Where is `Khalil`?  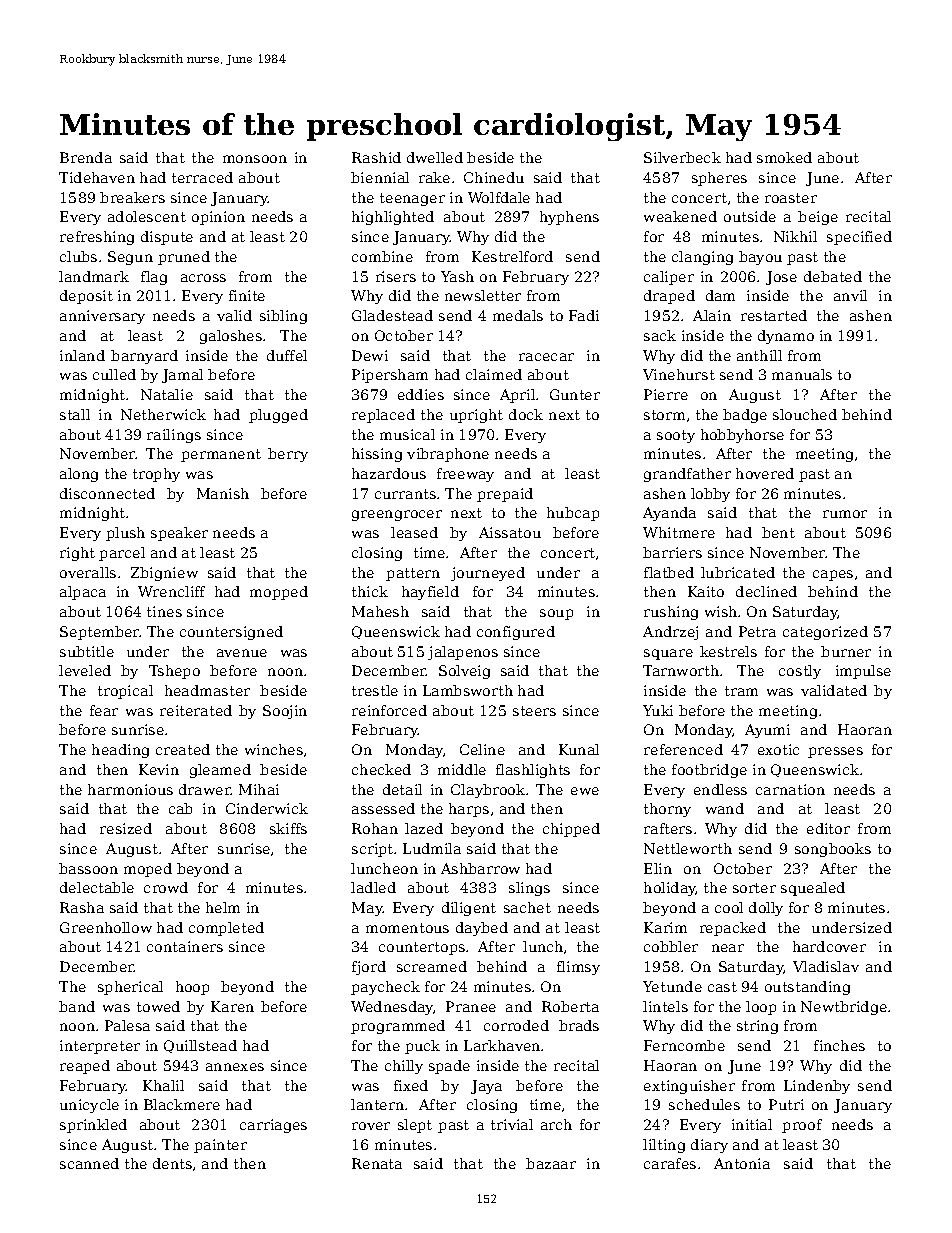 Khalil is located at coordinates (163, 1085).
